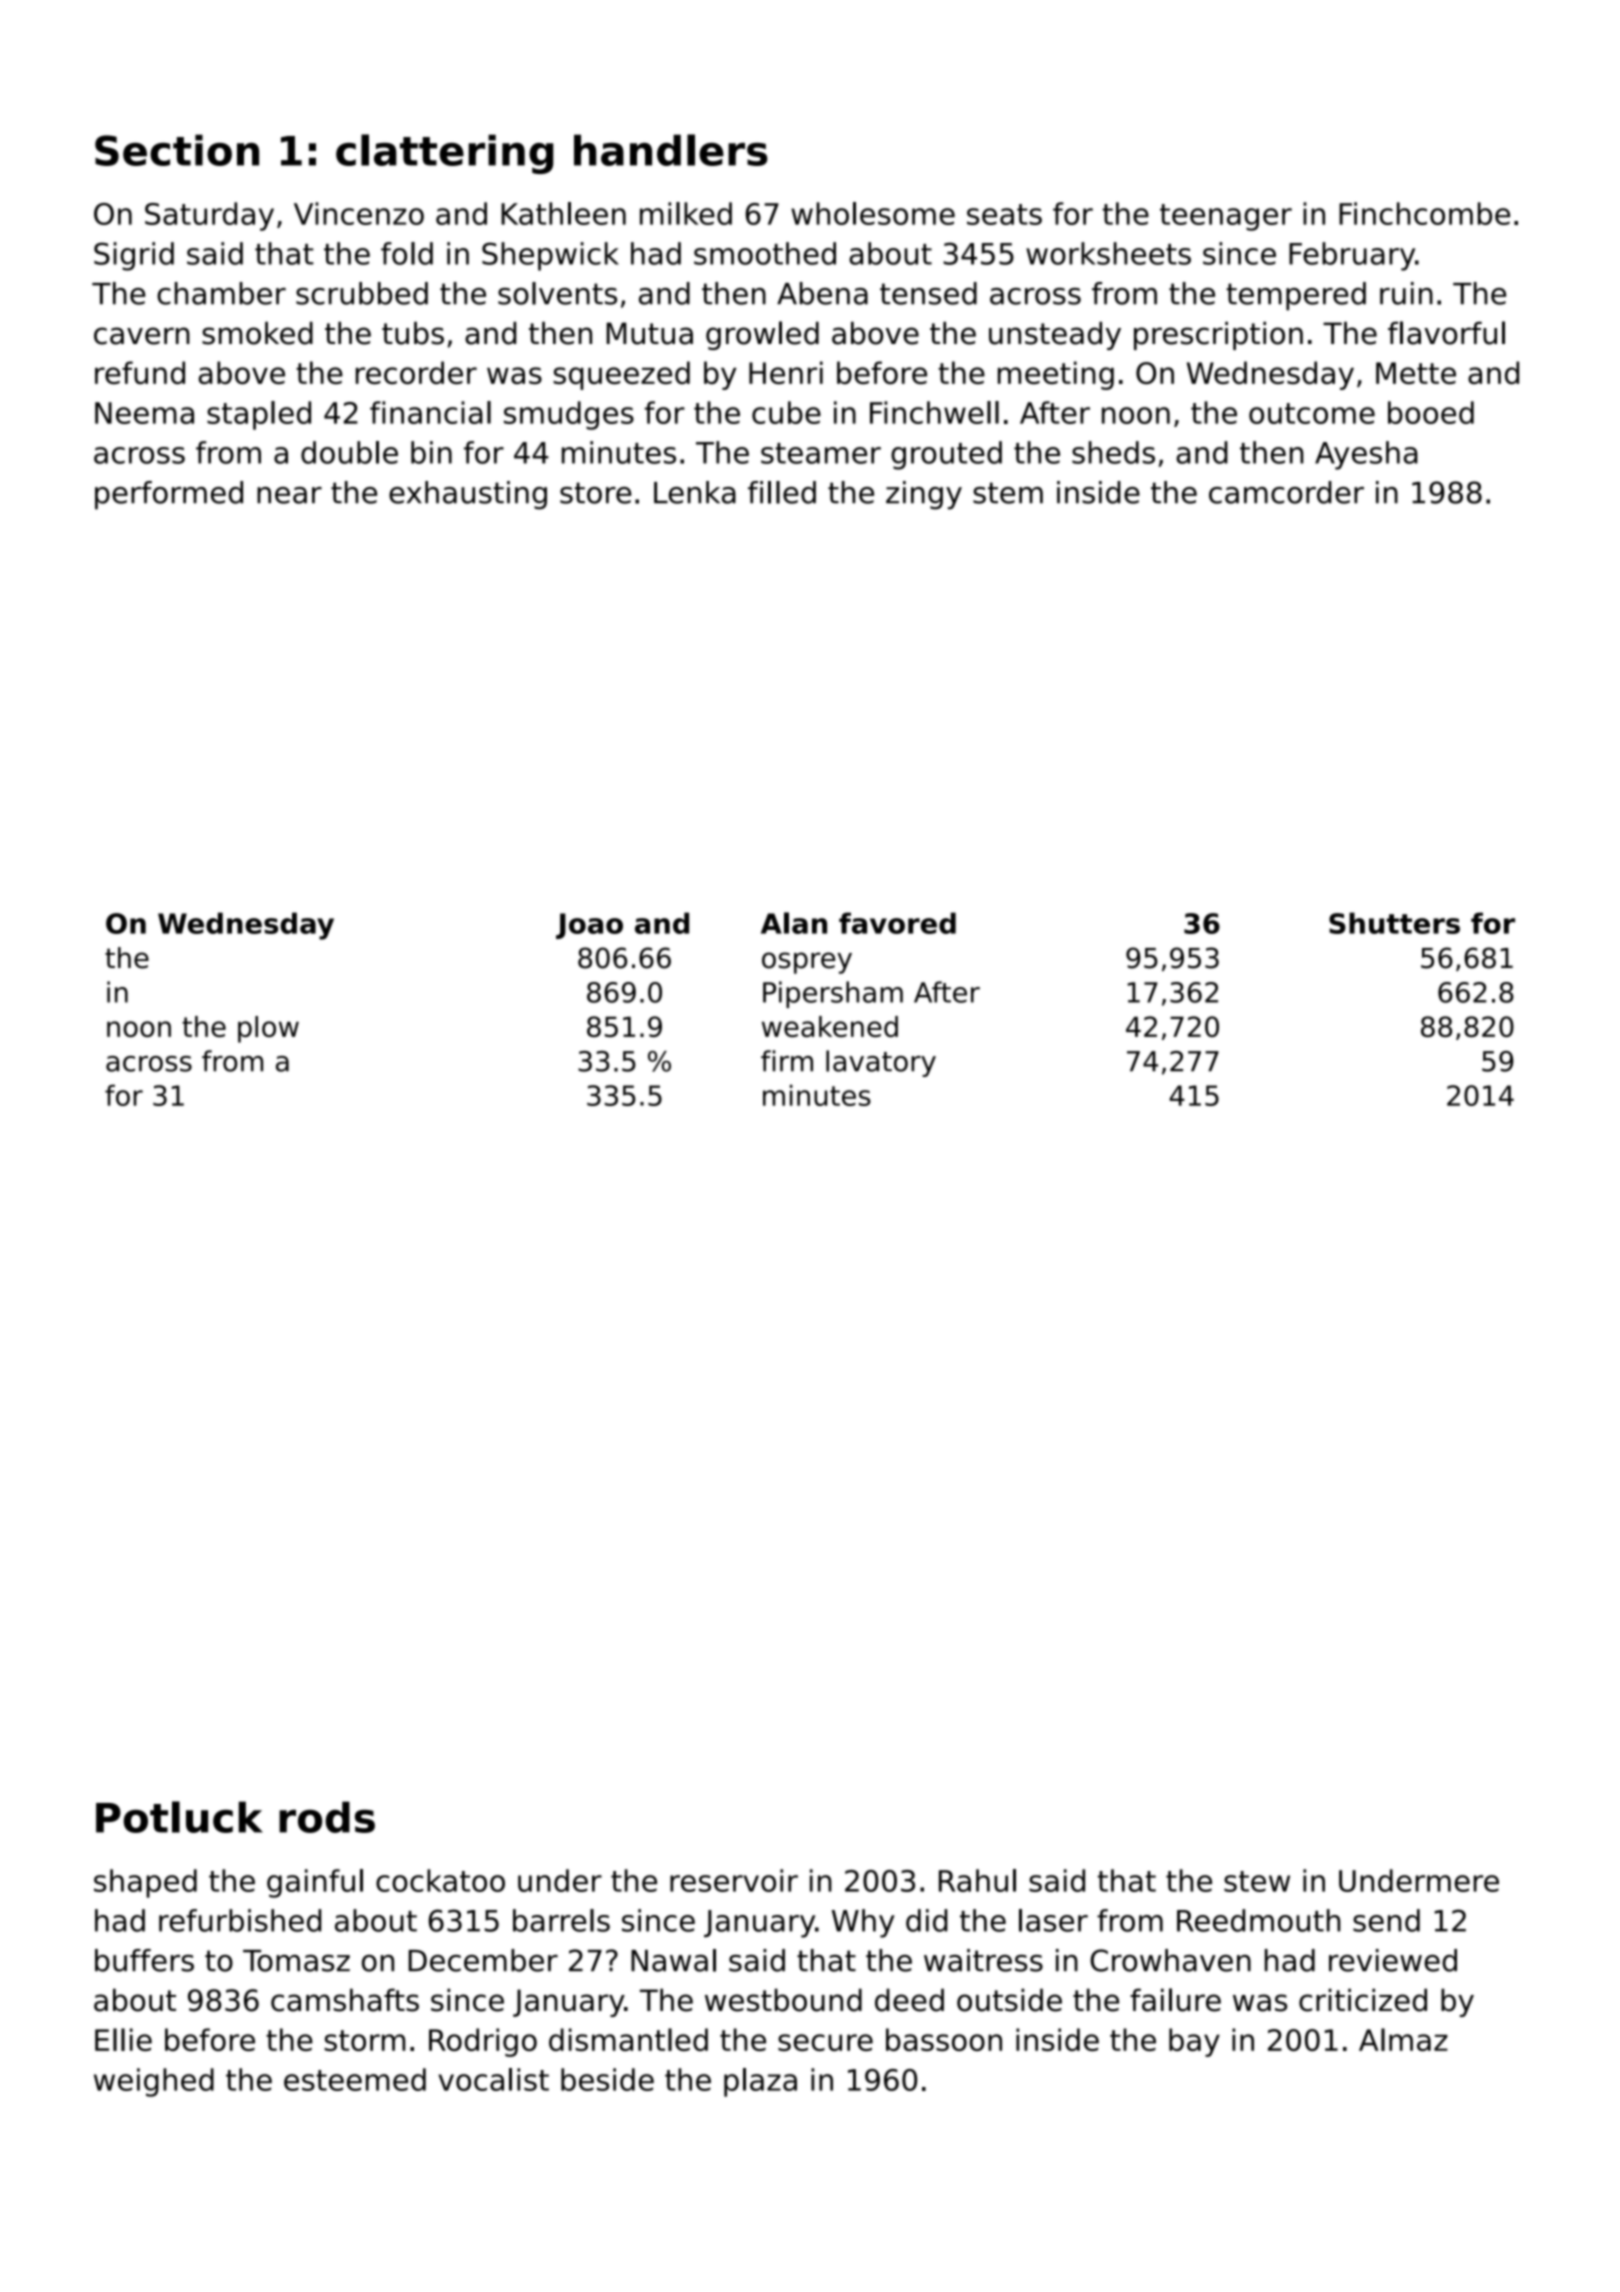 The width and height of the screenshot is (1620, 2292). Describe the element at coordinates (355, 2079) in the screenshot. I see `esteemed` at that location.
